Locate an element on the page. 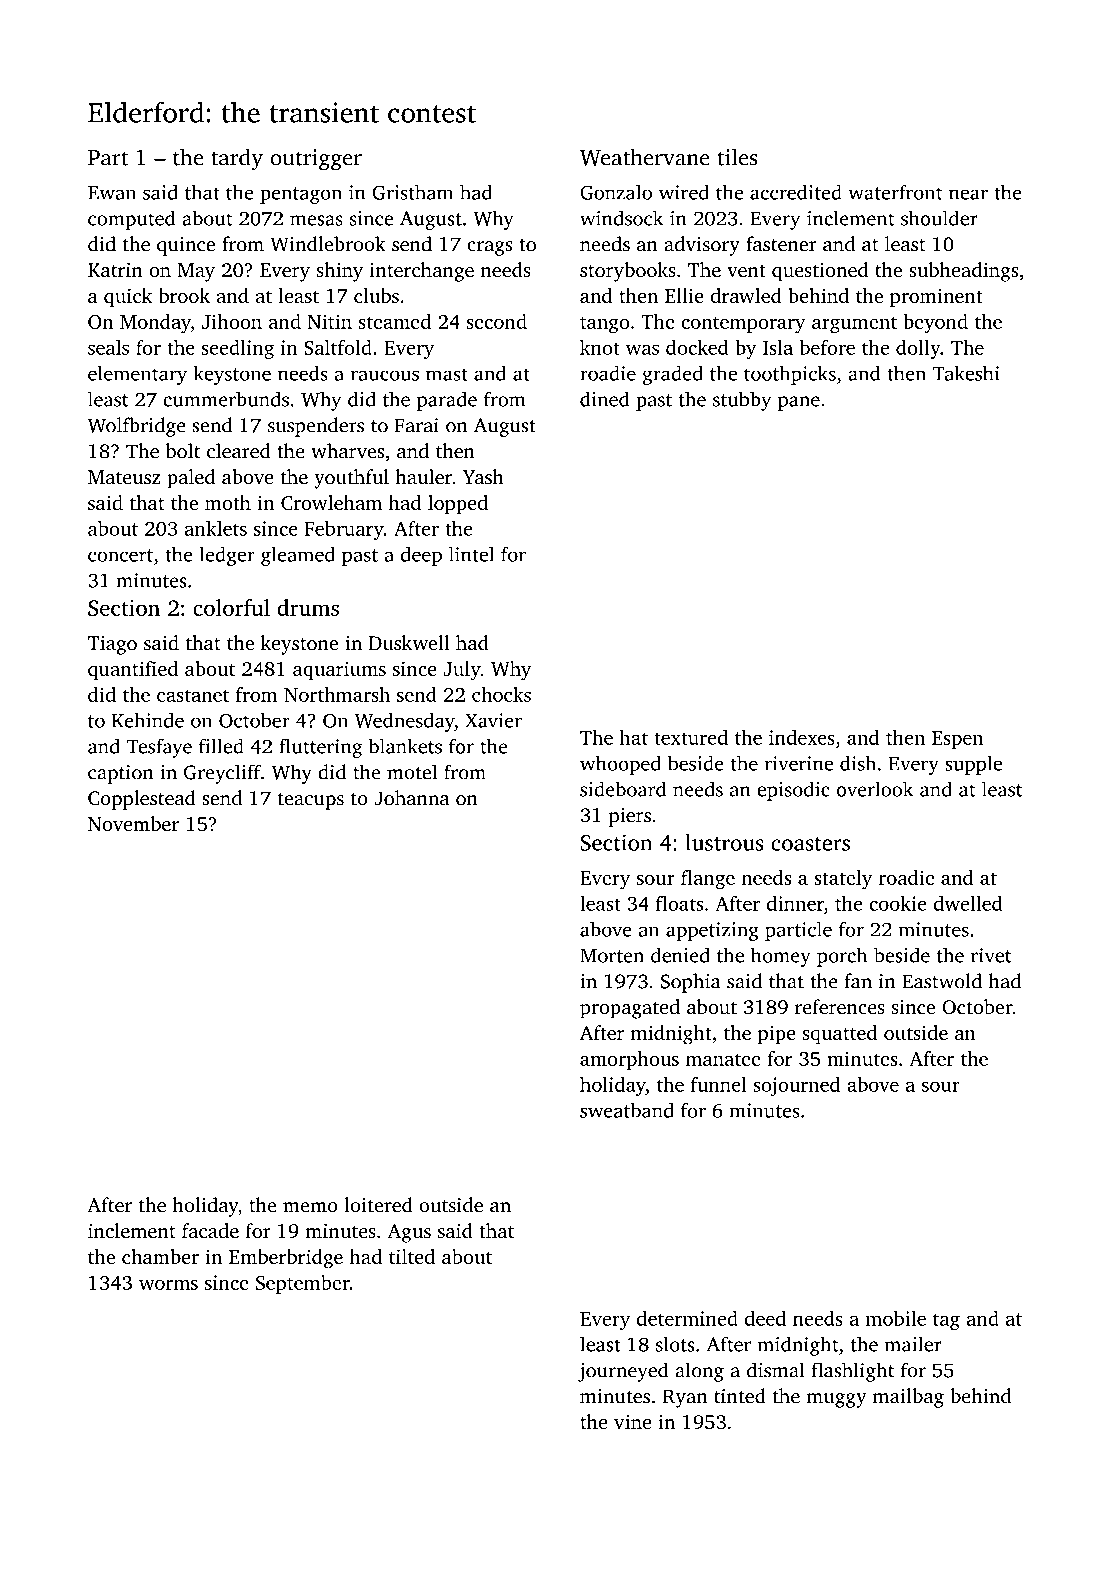  waterfront is located at coordinates (895, 192).
